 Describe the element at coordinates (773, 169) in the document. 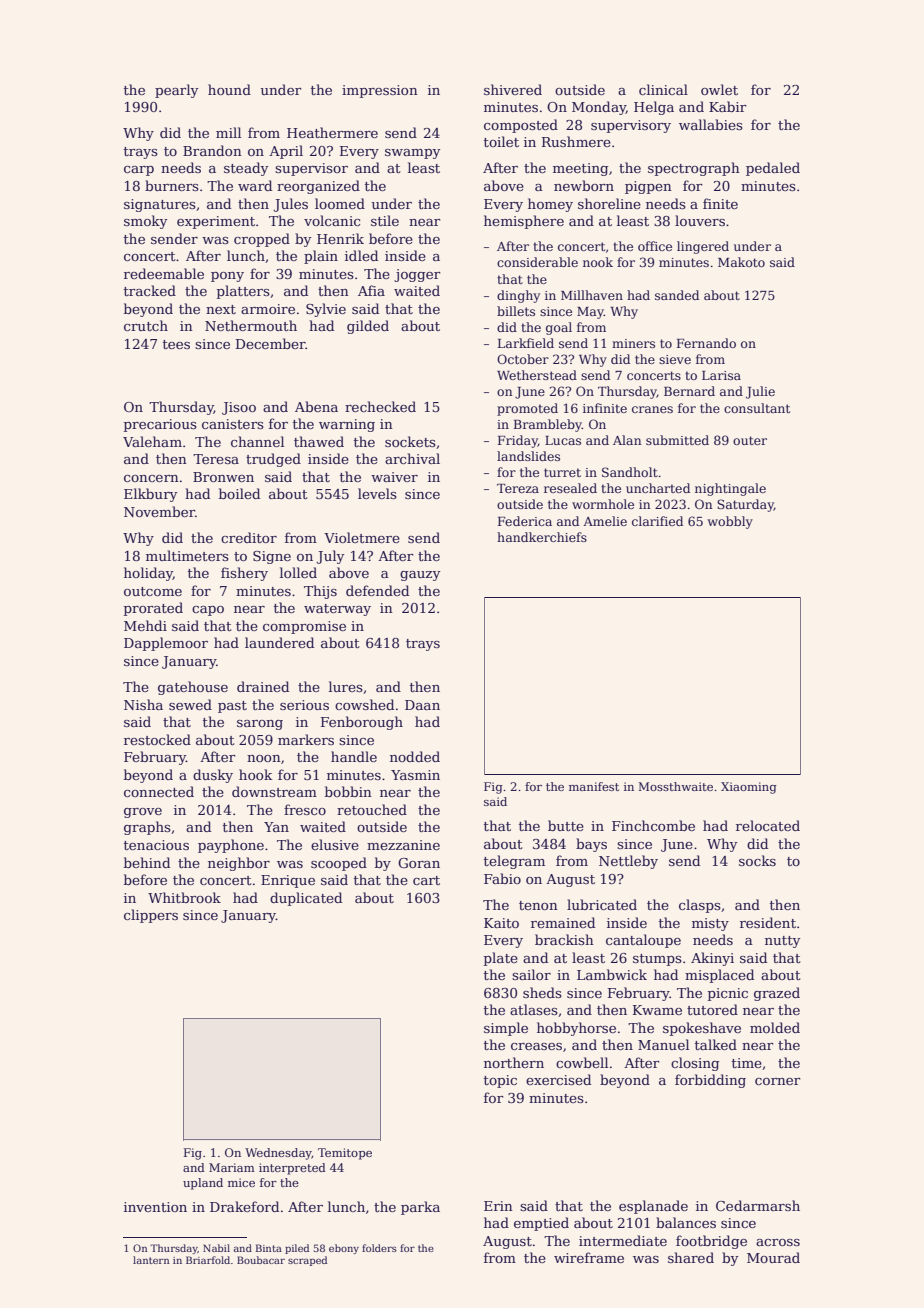

I see `pedaled` at that location.
